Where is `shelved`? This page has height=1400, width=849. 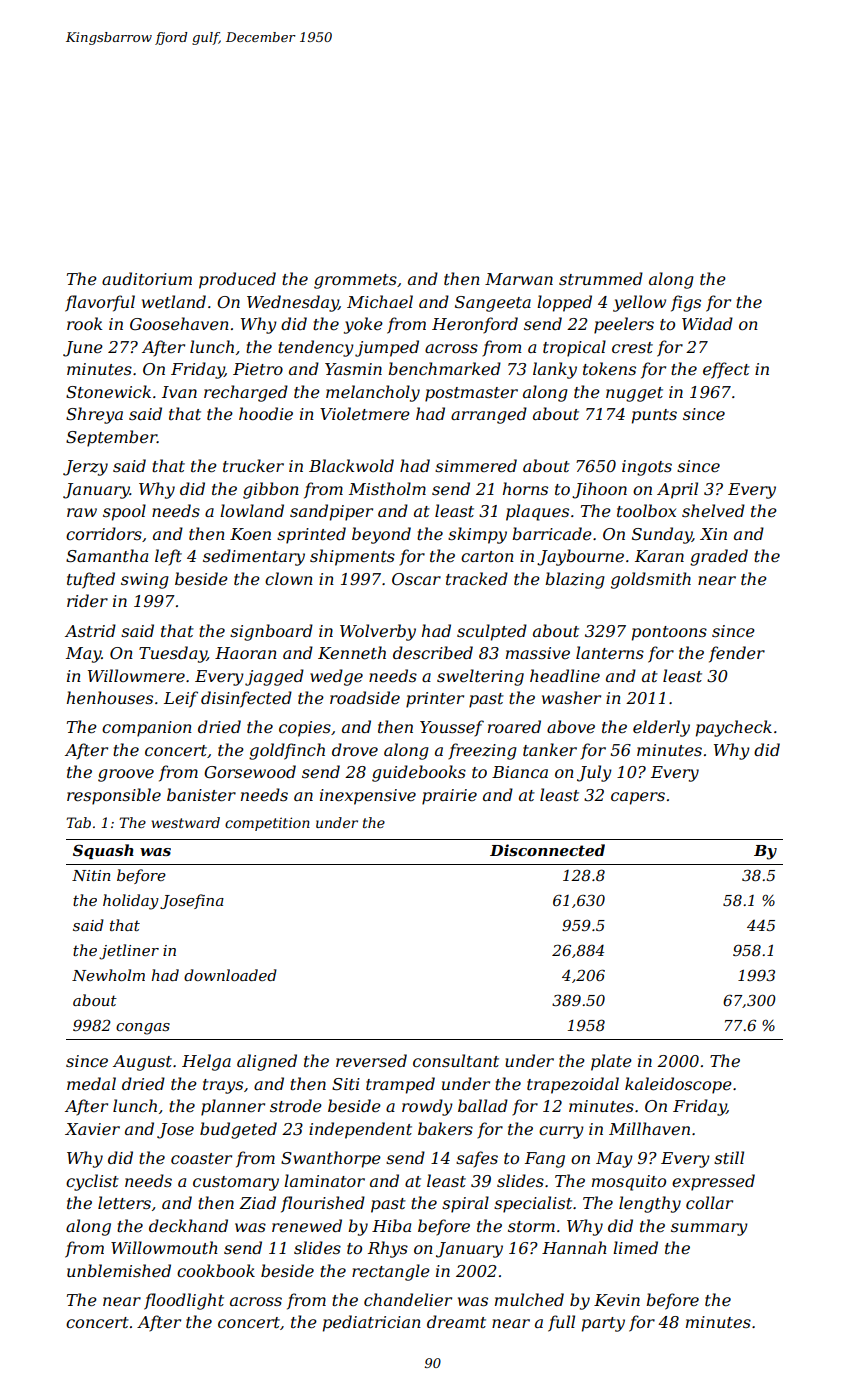
shelved is located at coordinates (713, 510).
